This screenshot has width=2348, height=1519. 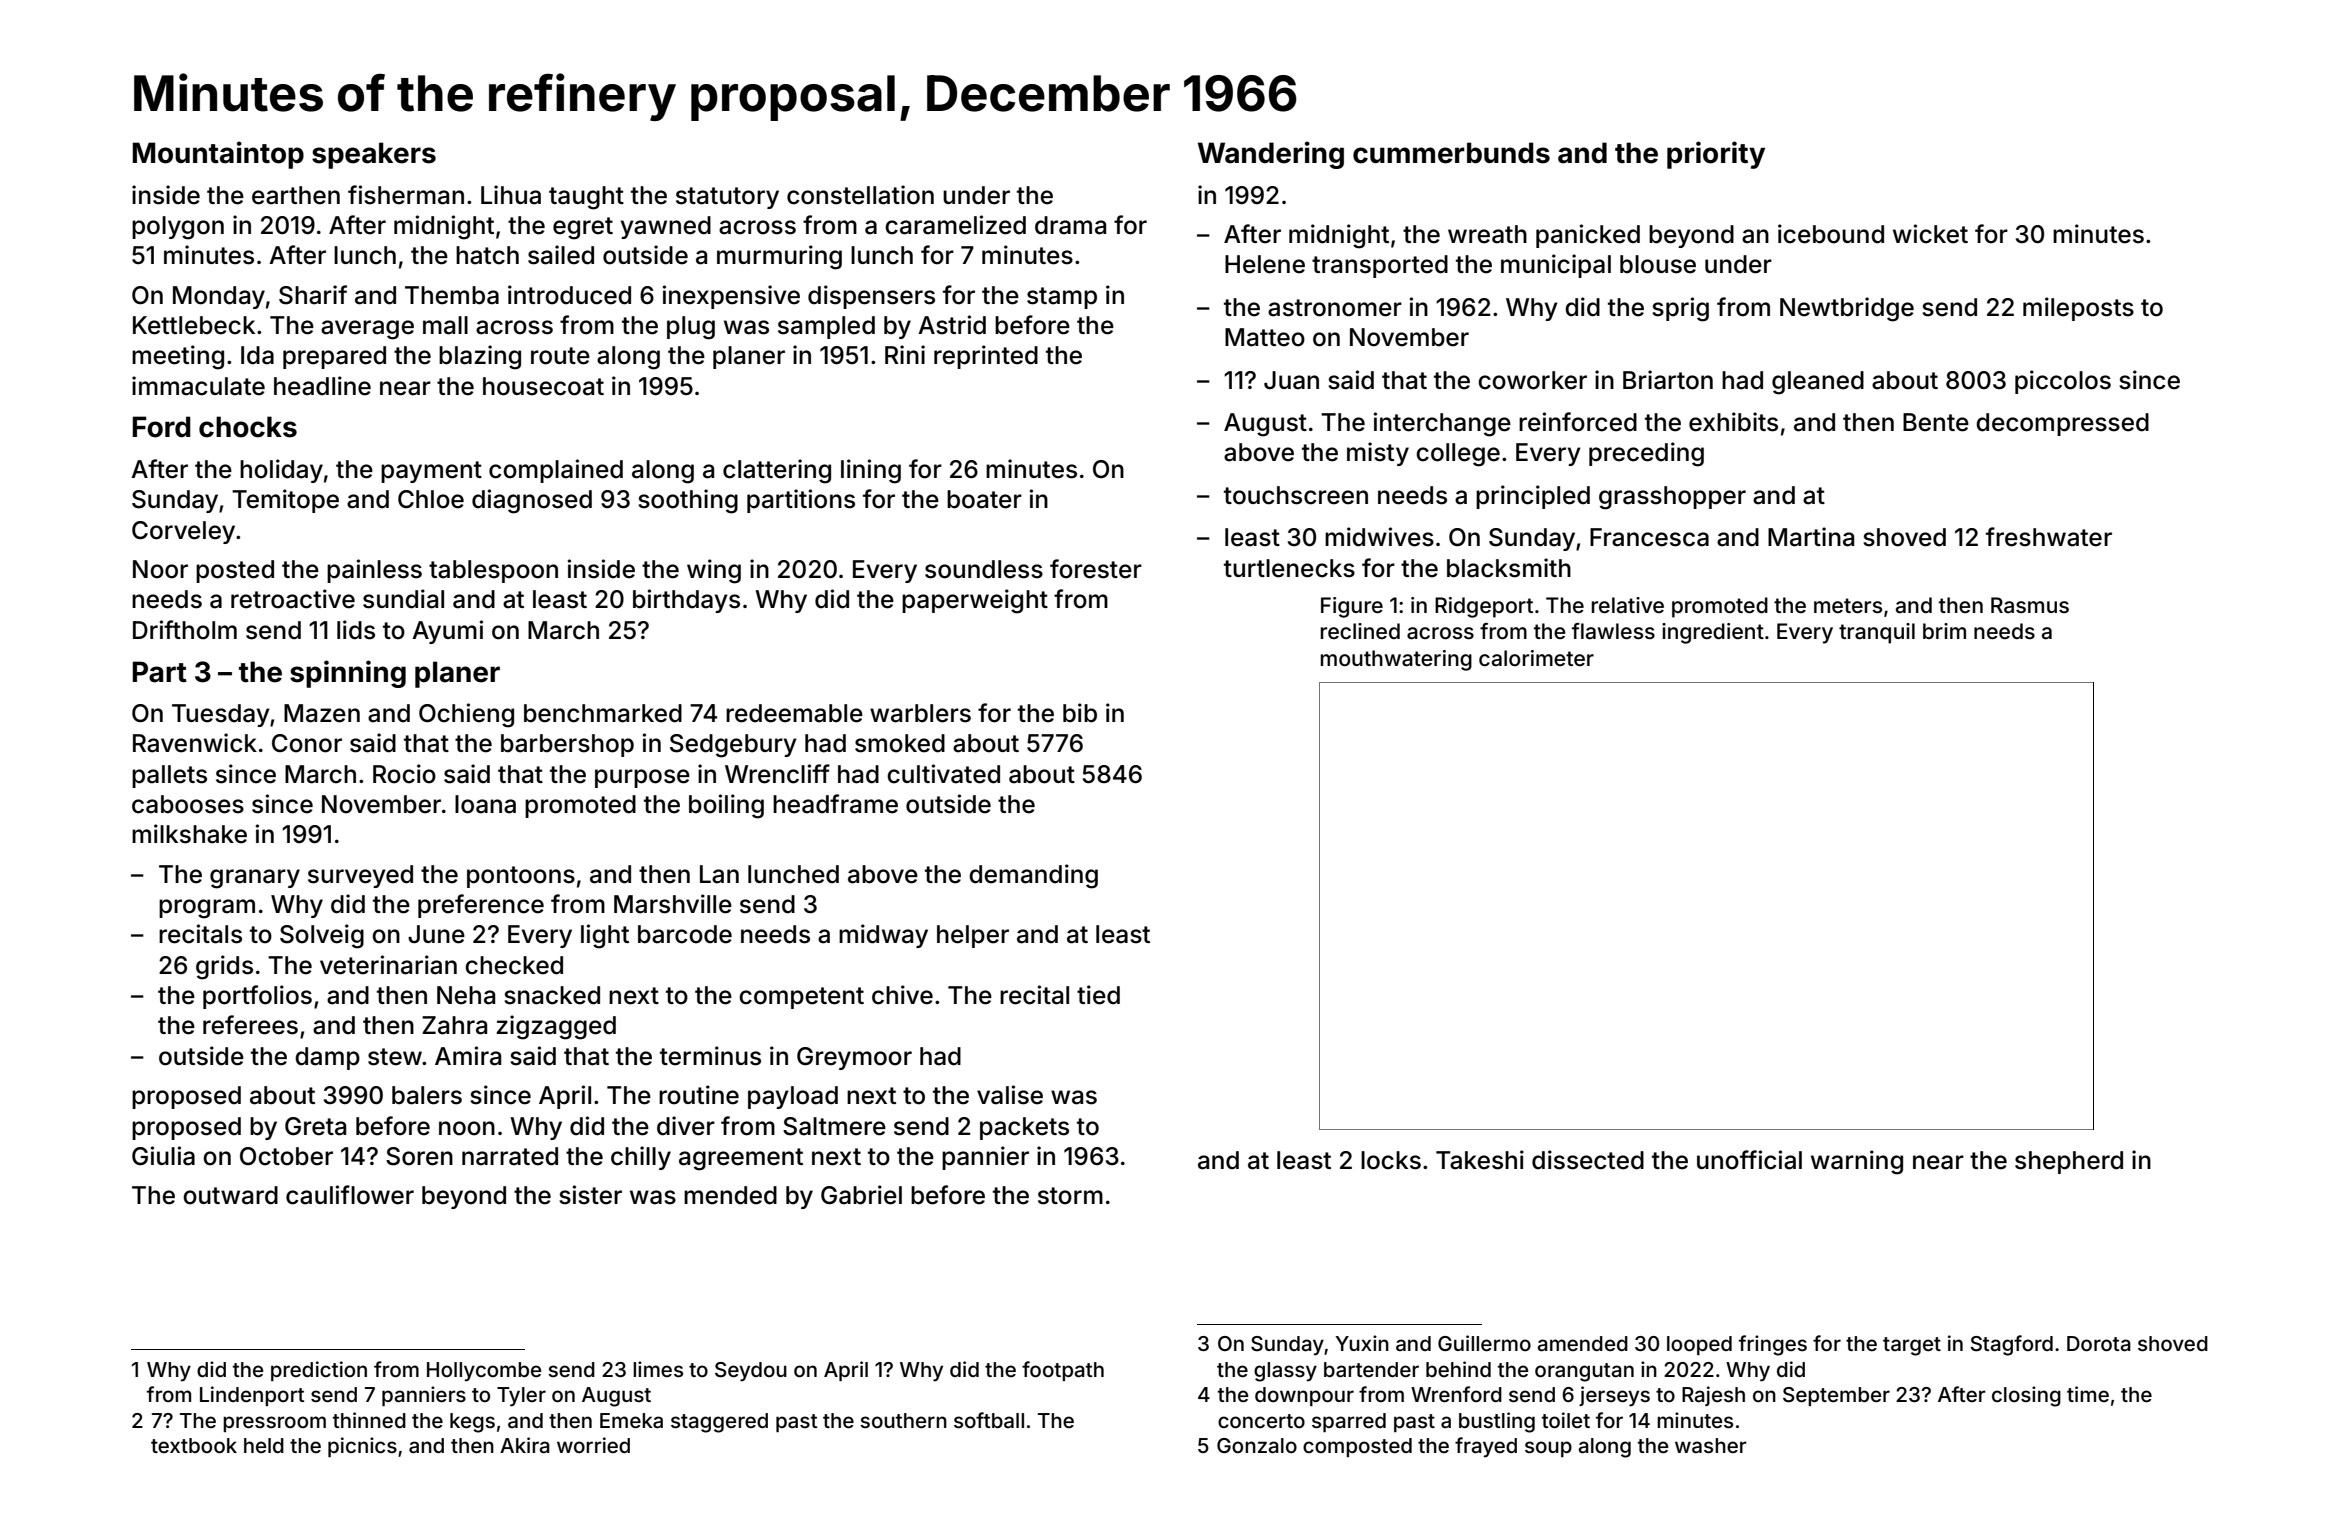 I want to click on concerto, so click(x=1261, y=1421).
